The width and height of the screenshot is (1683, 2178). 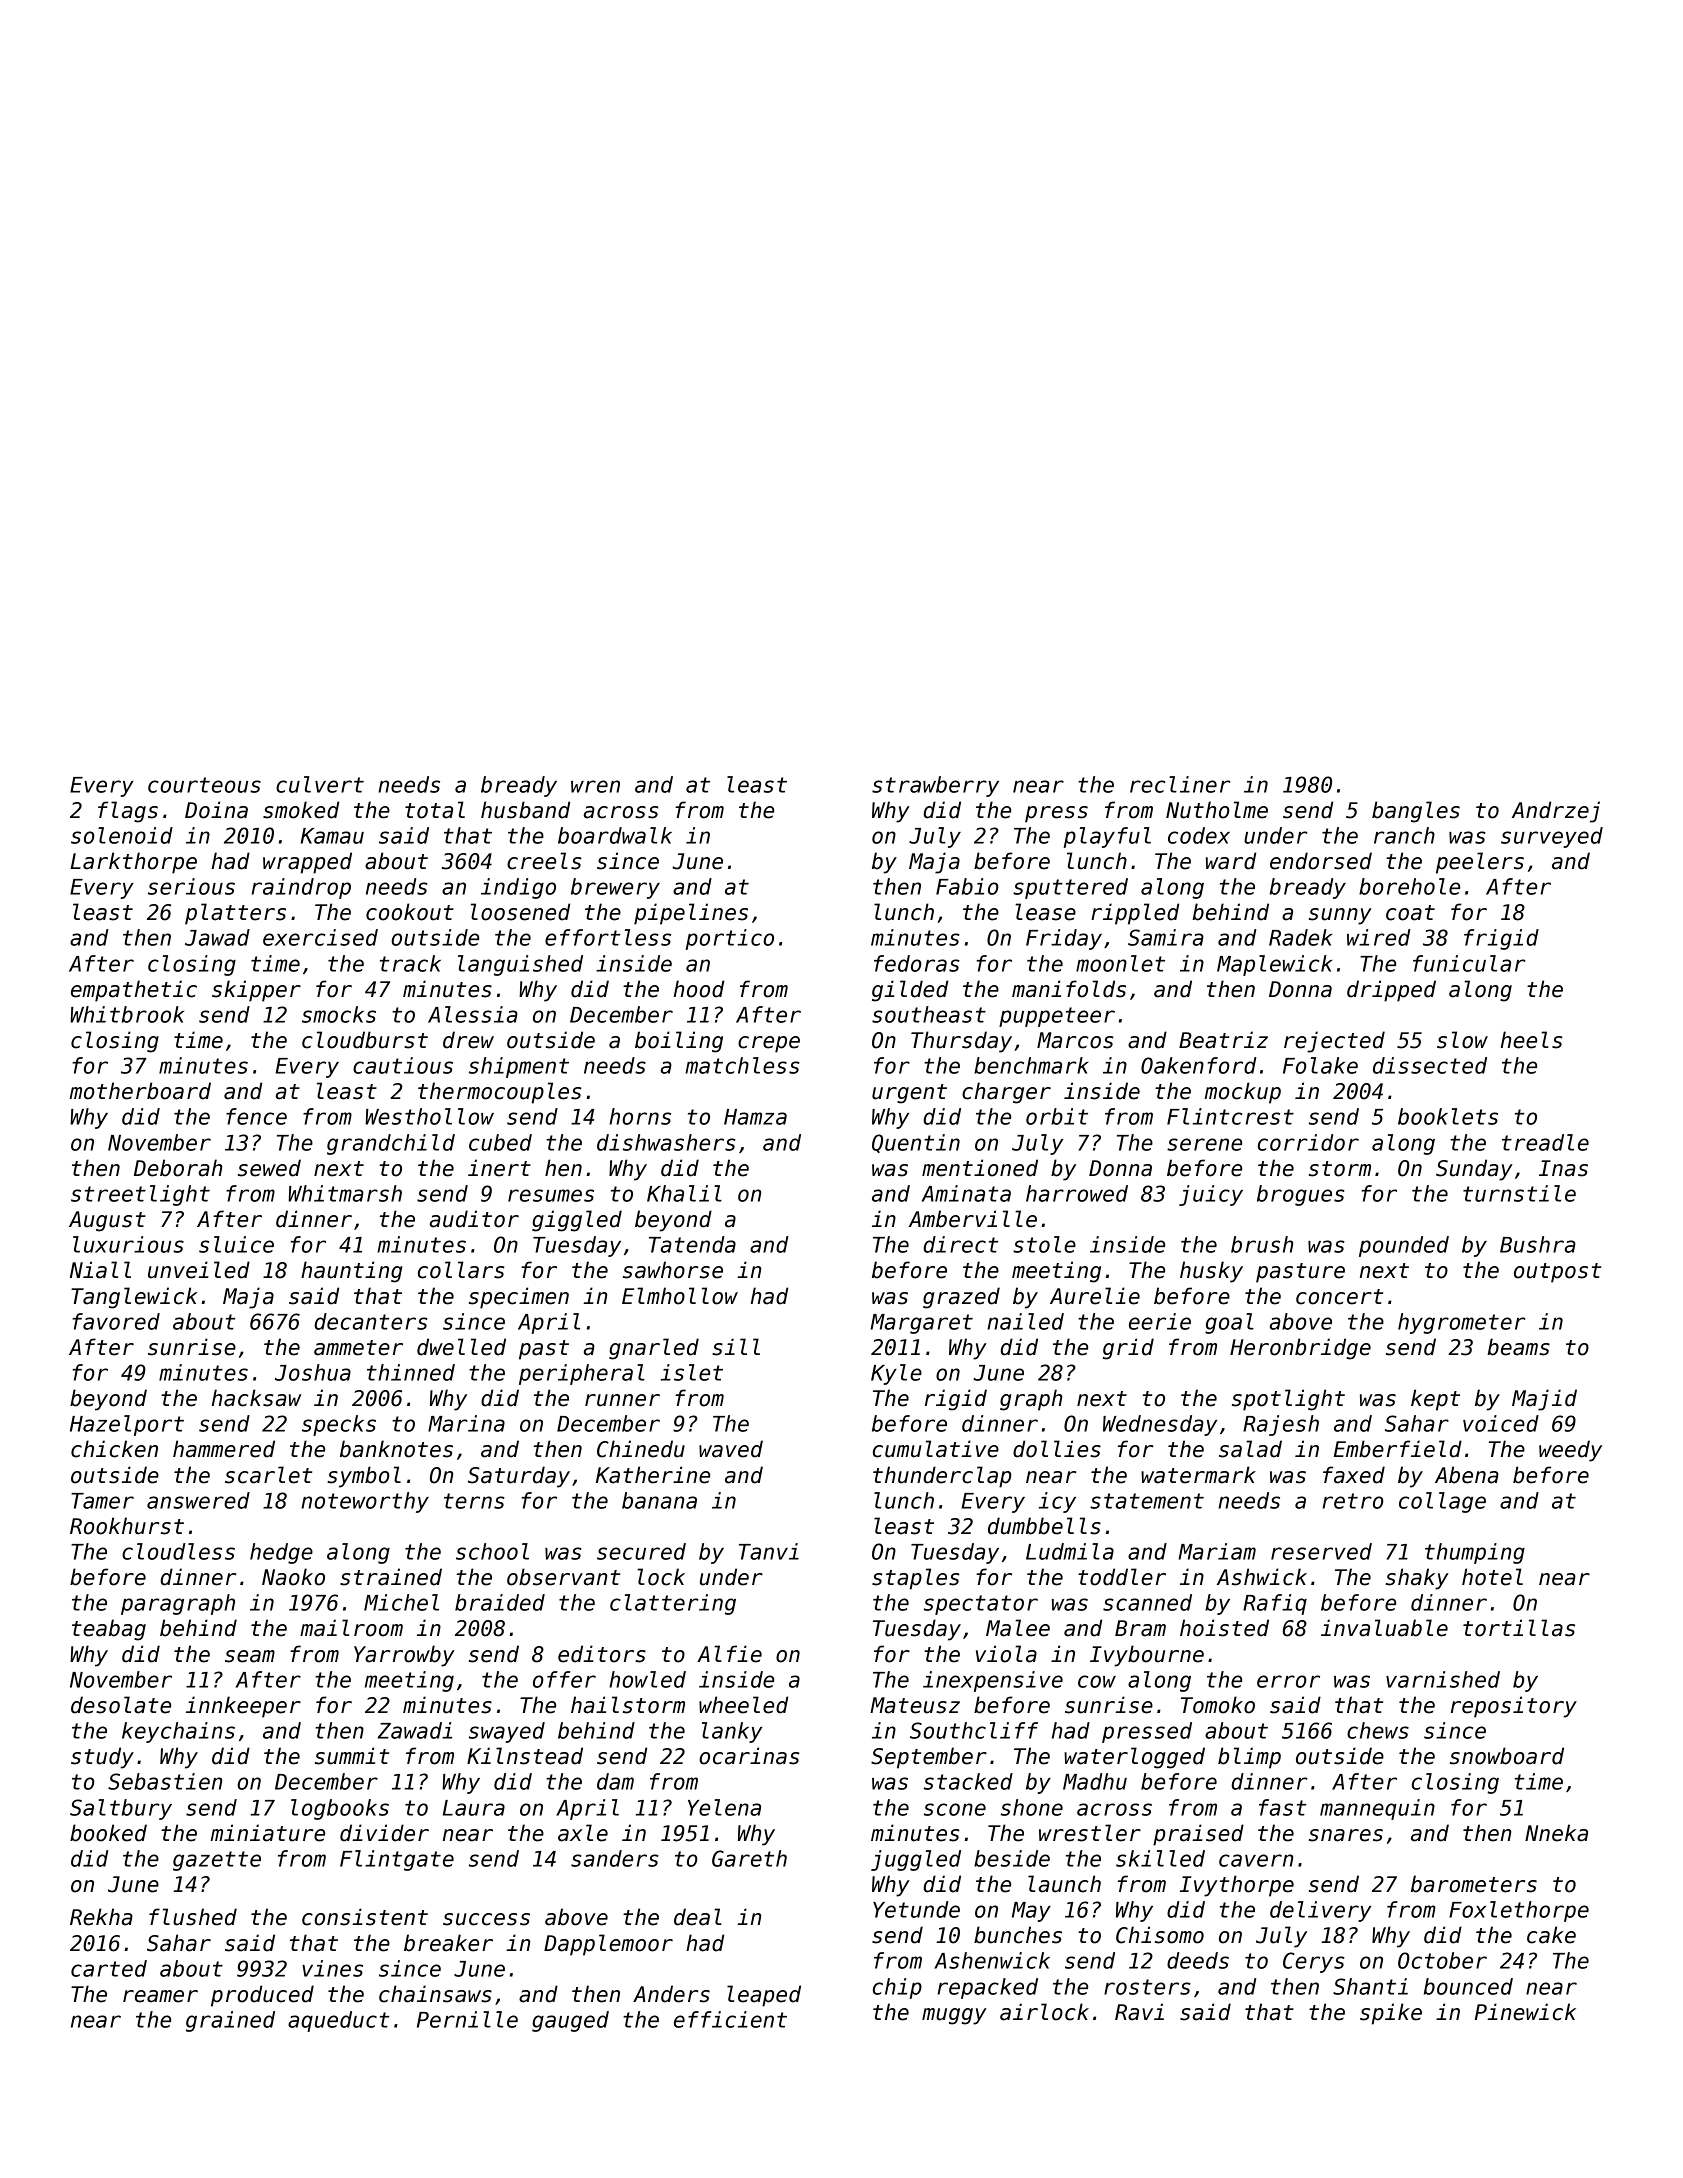 I want to click on gazette, so click(x=217, y=1861).
